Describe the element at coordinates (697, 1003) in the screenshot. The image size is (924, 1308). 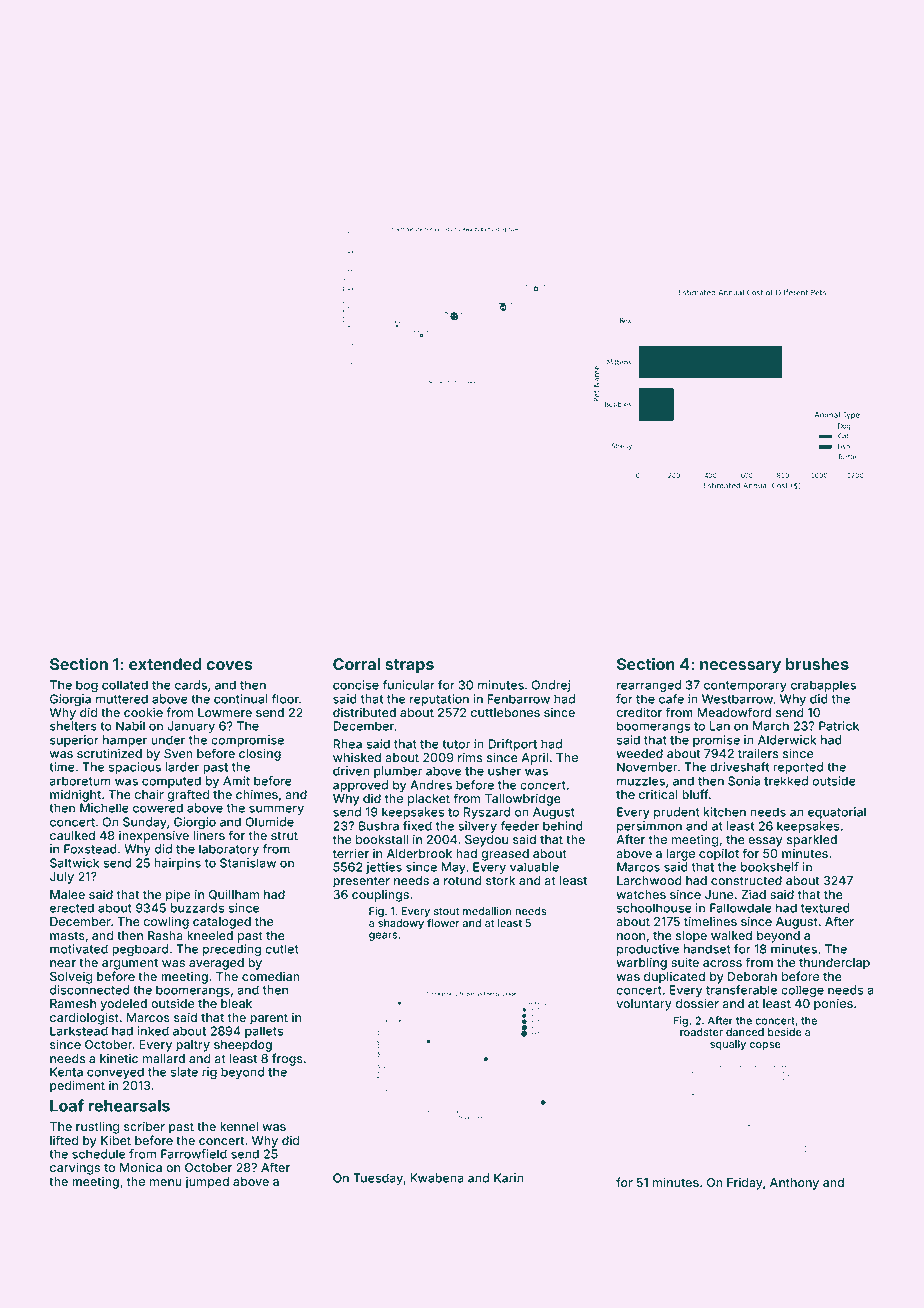
I see `dossier` at that location.
